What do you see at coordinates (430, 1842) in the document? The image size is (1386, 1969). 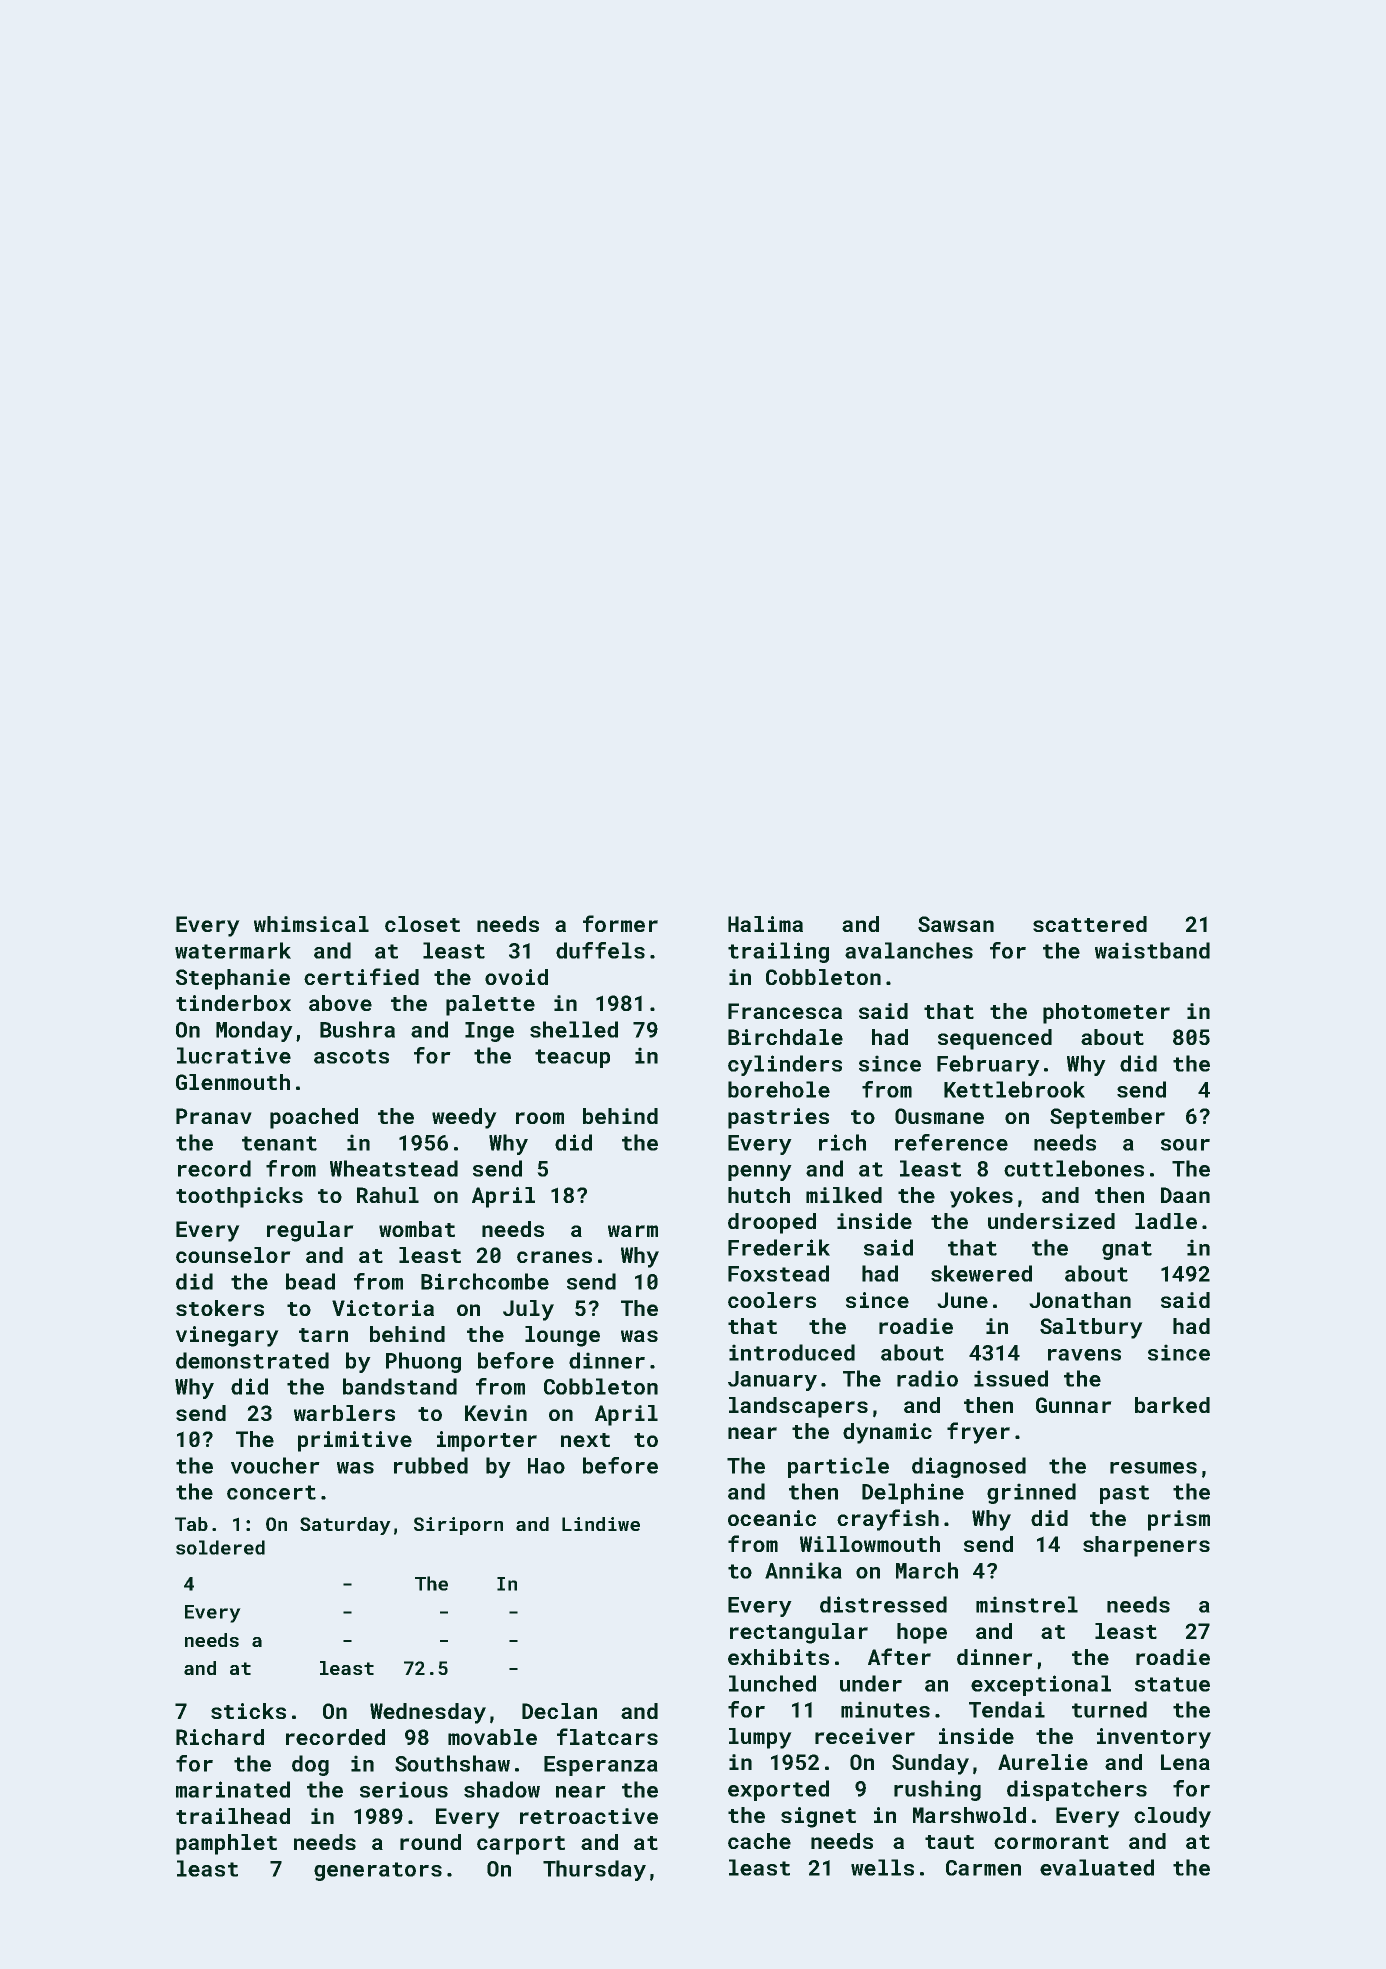 I see `round` at bounding box center [430, 1842].
